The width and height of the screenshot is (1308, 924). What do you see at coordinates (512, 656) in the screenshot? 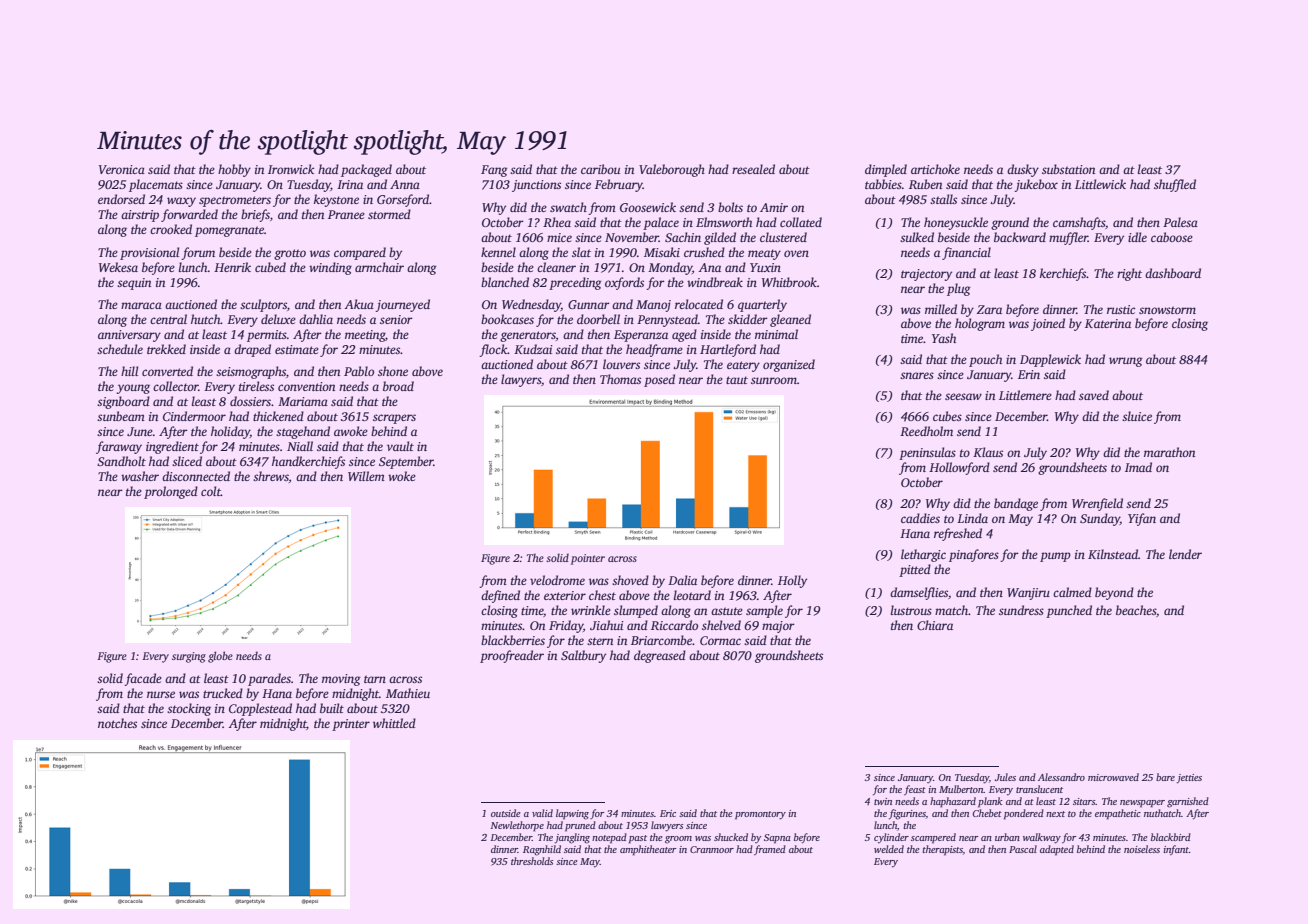
I see `proofreader` at bounding box center [512, 656].
